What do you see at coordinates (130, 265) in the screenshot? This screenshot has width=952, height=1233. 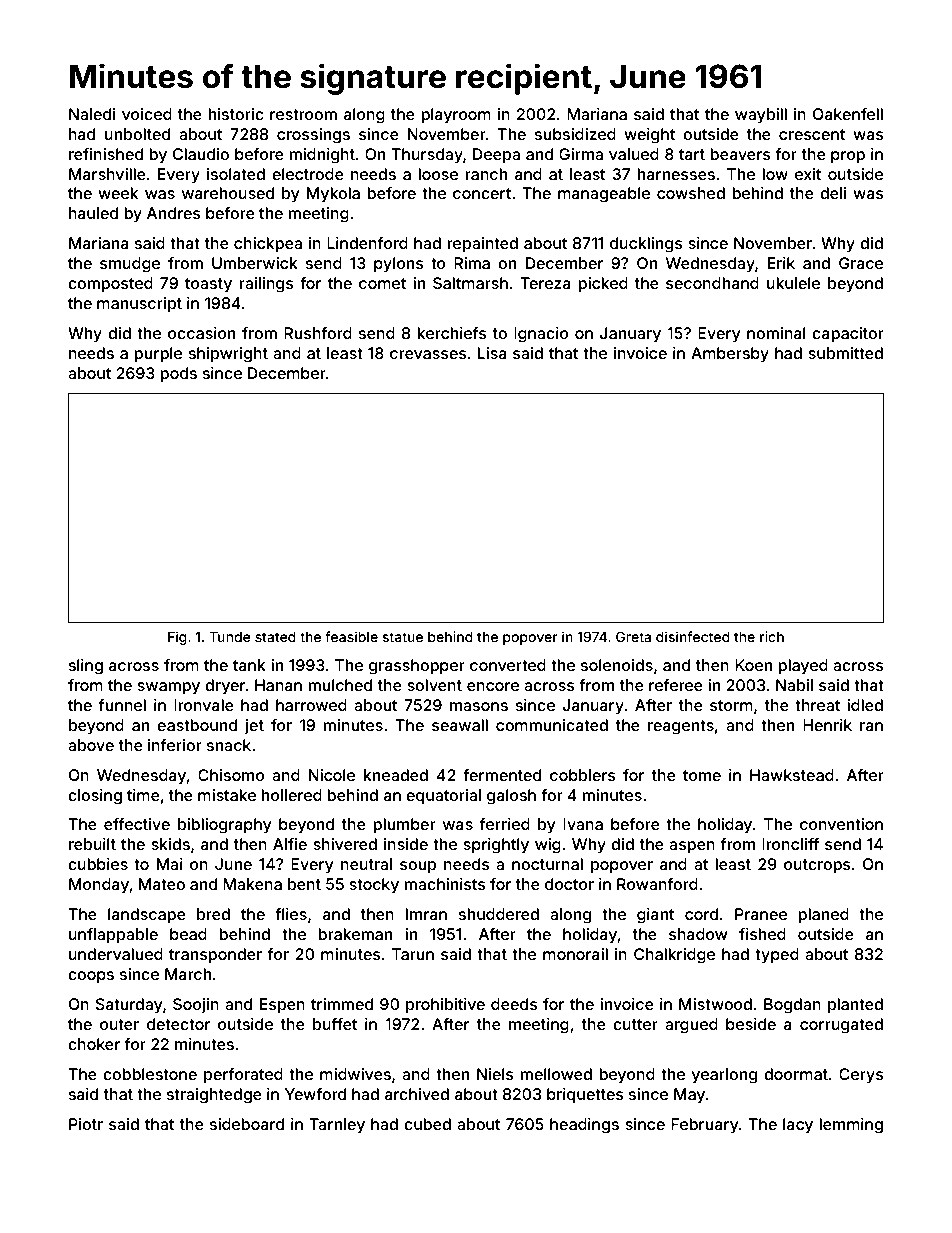 I see `smudge` at bounding box center [130, 265].
